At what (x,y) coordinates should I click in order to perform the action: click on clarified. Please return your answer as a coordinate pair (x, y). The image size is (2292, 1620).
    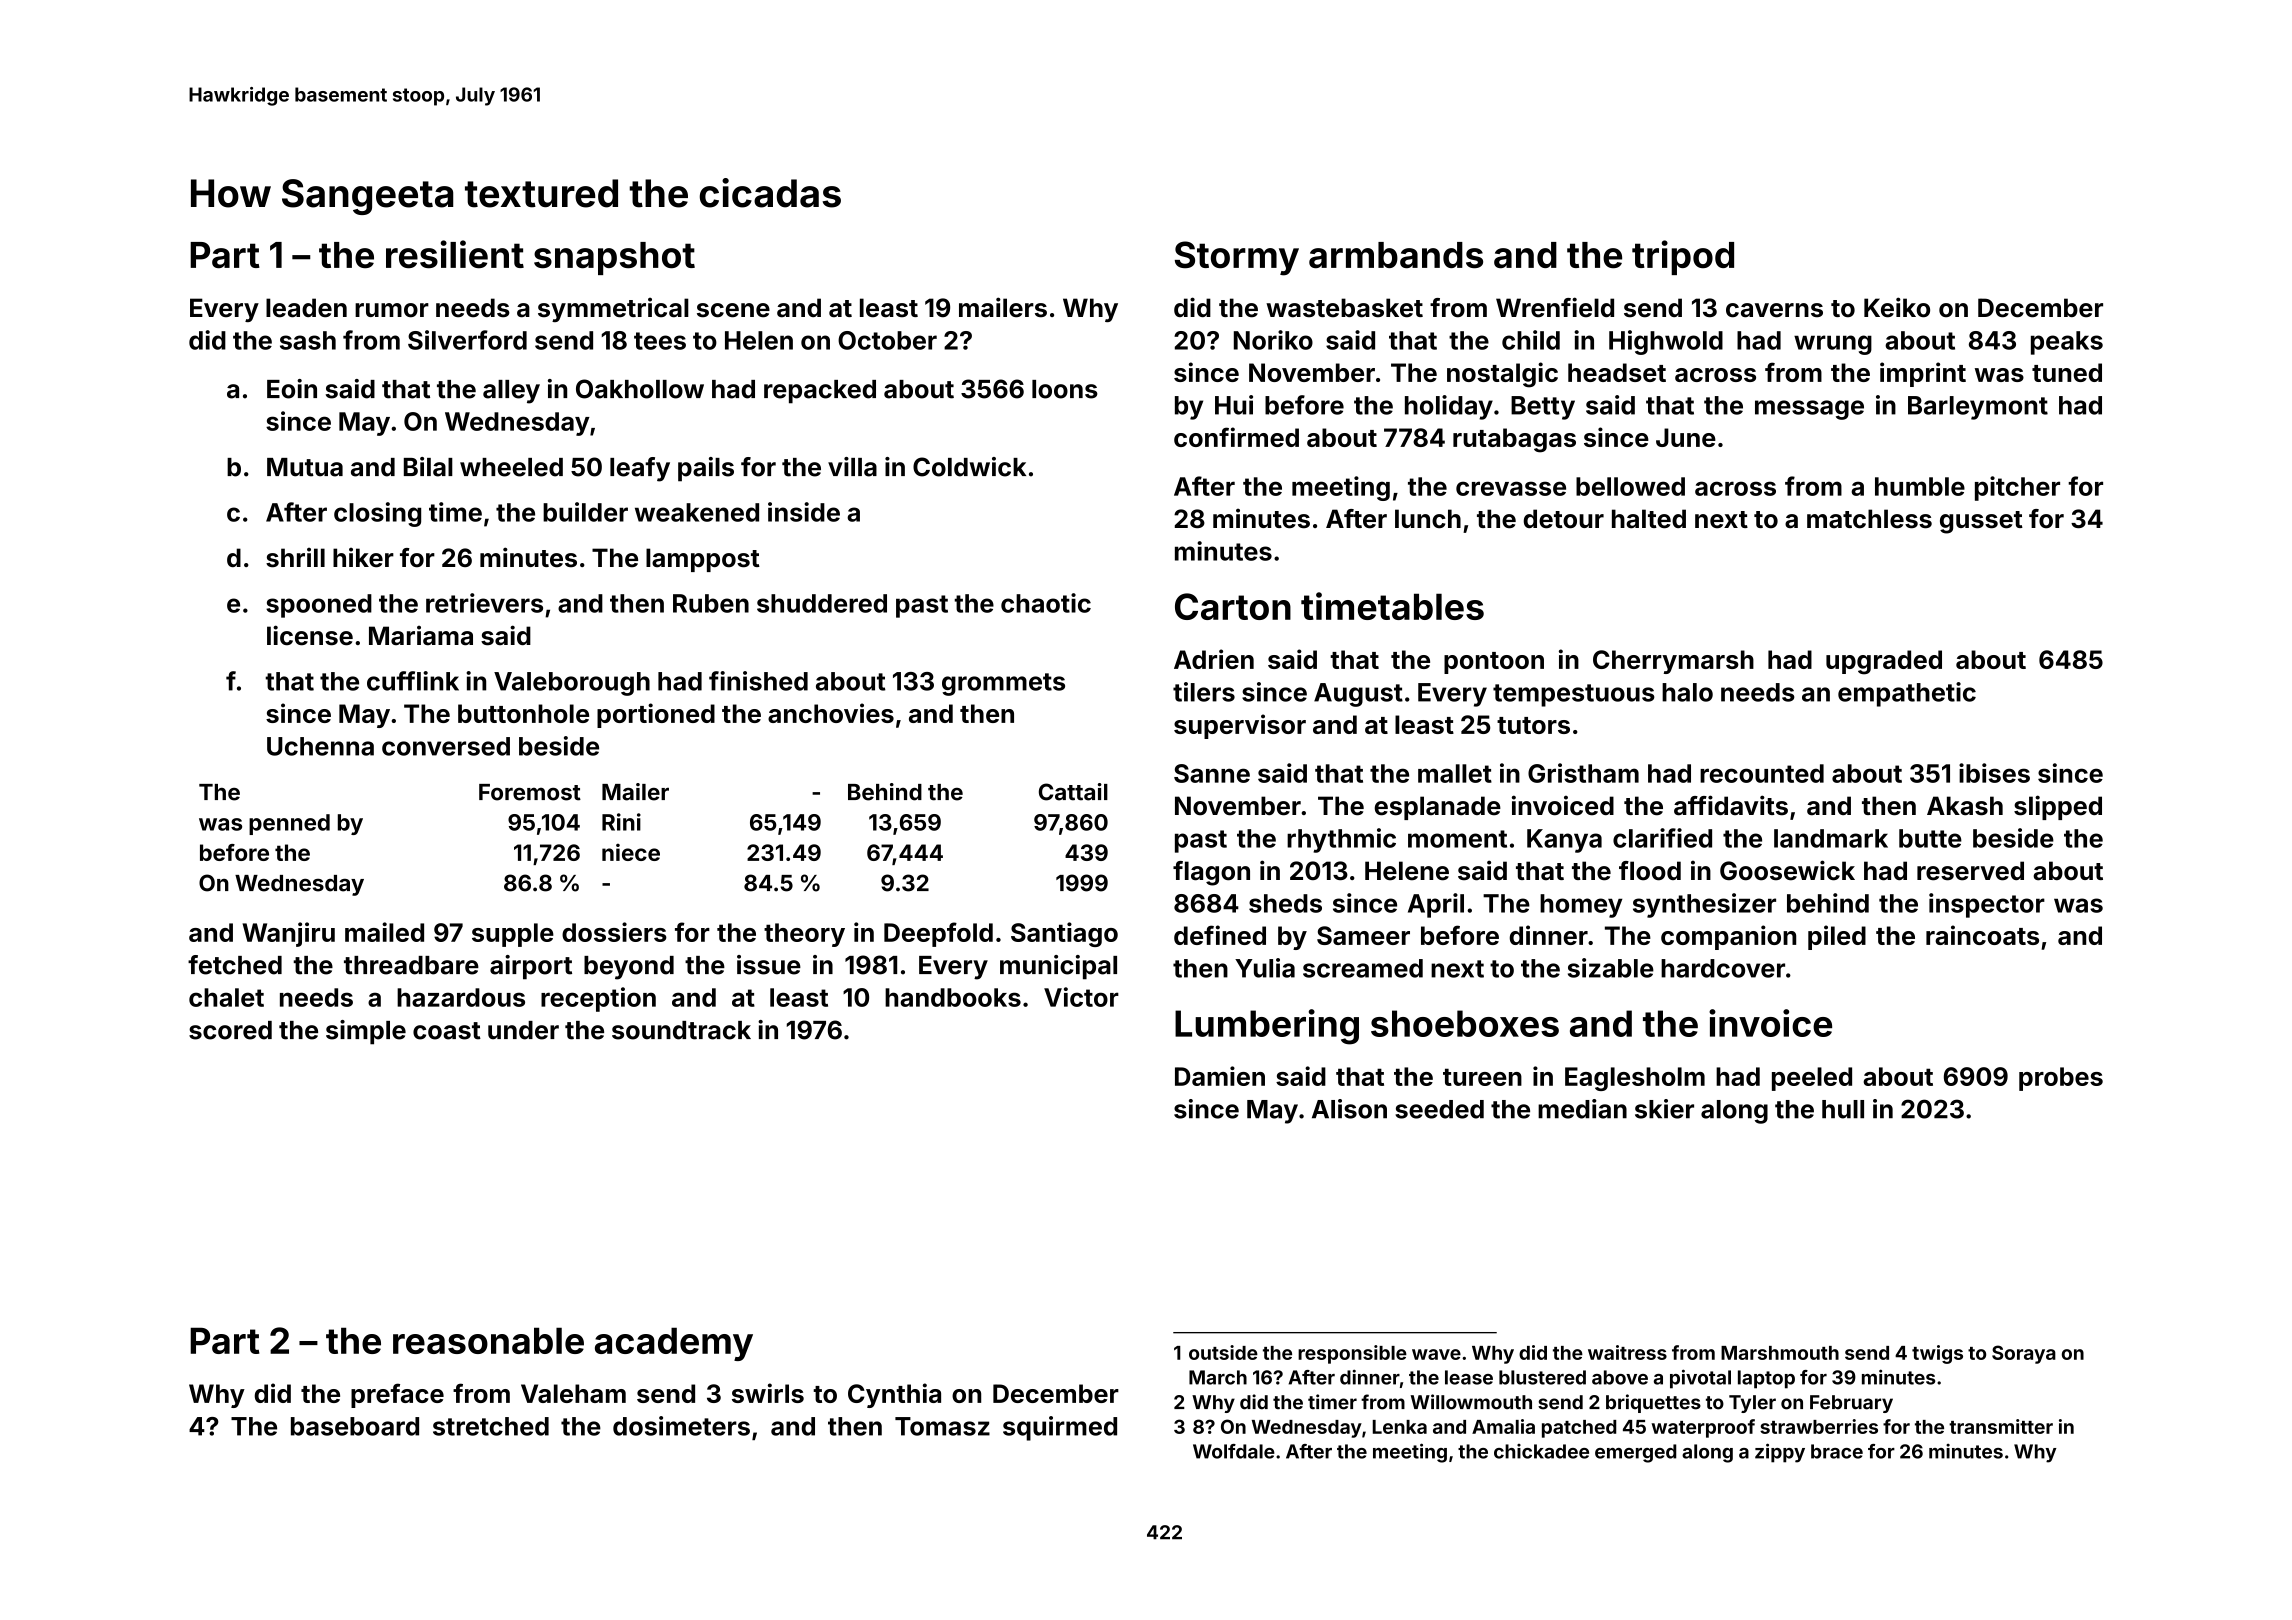
    Looking at the image, I should click on (1662, 838).
